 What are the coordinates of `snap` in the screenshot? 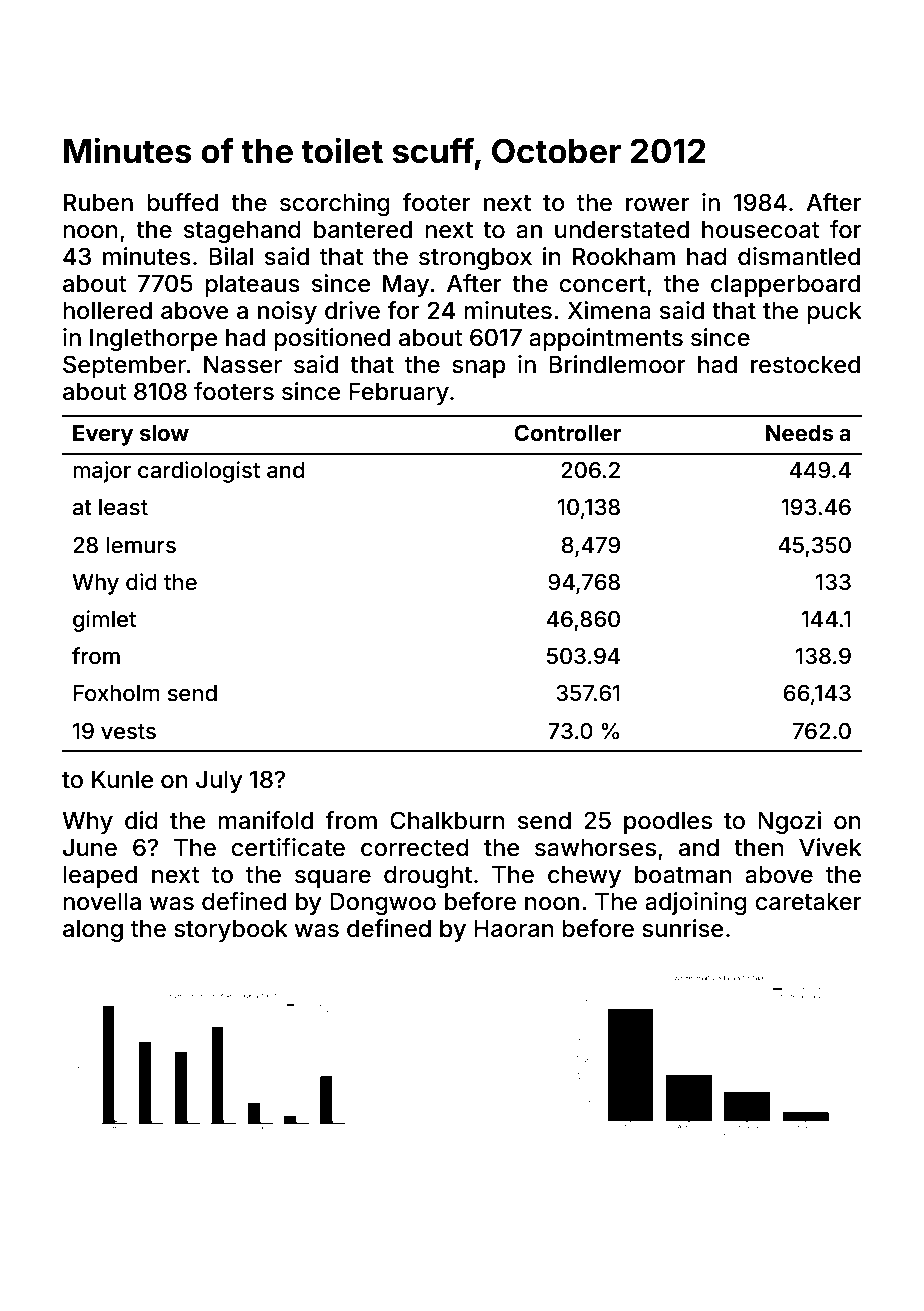 It's located at (479, 369).
